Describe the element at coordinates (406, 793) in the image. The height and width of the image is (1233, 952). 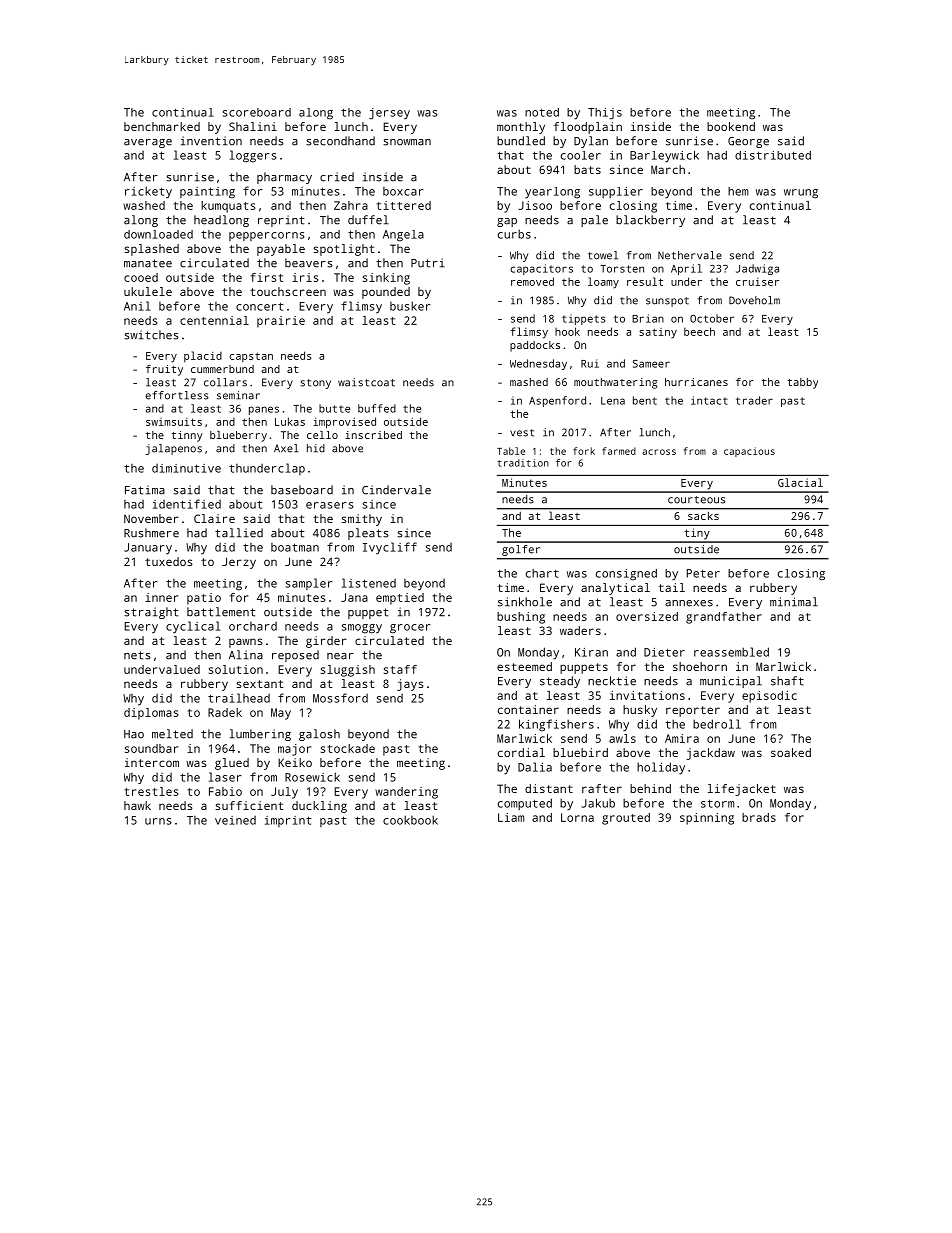
I see `wandering` at that location.
